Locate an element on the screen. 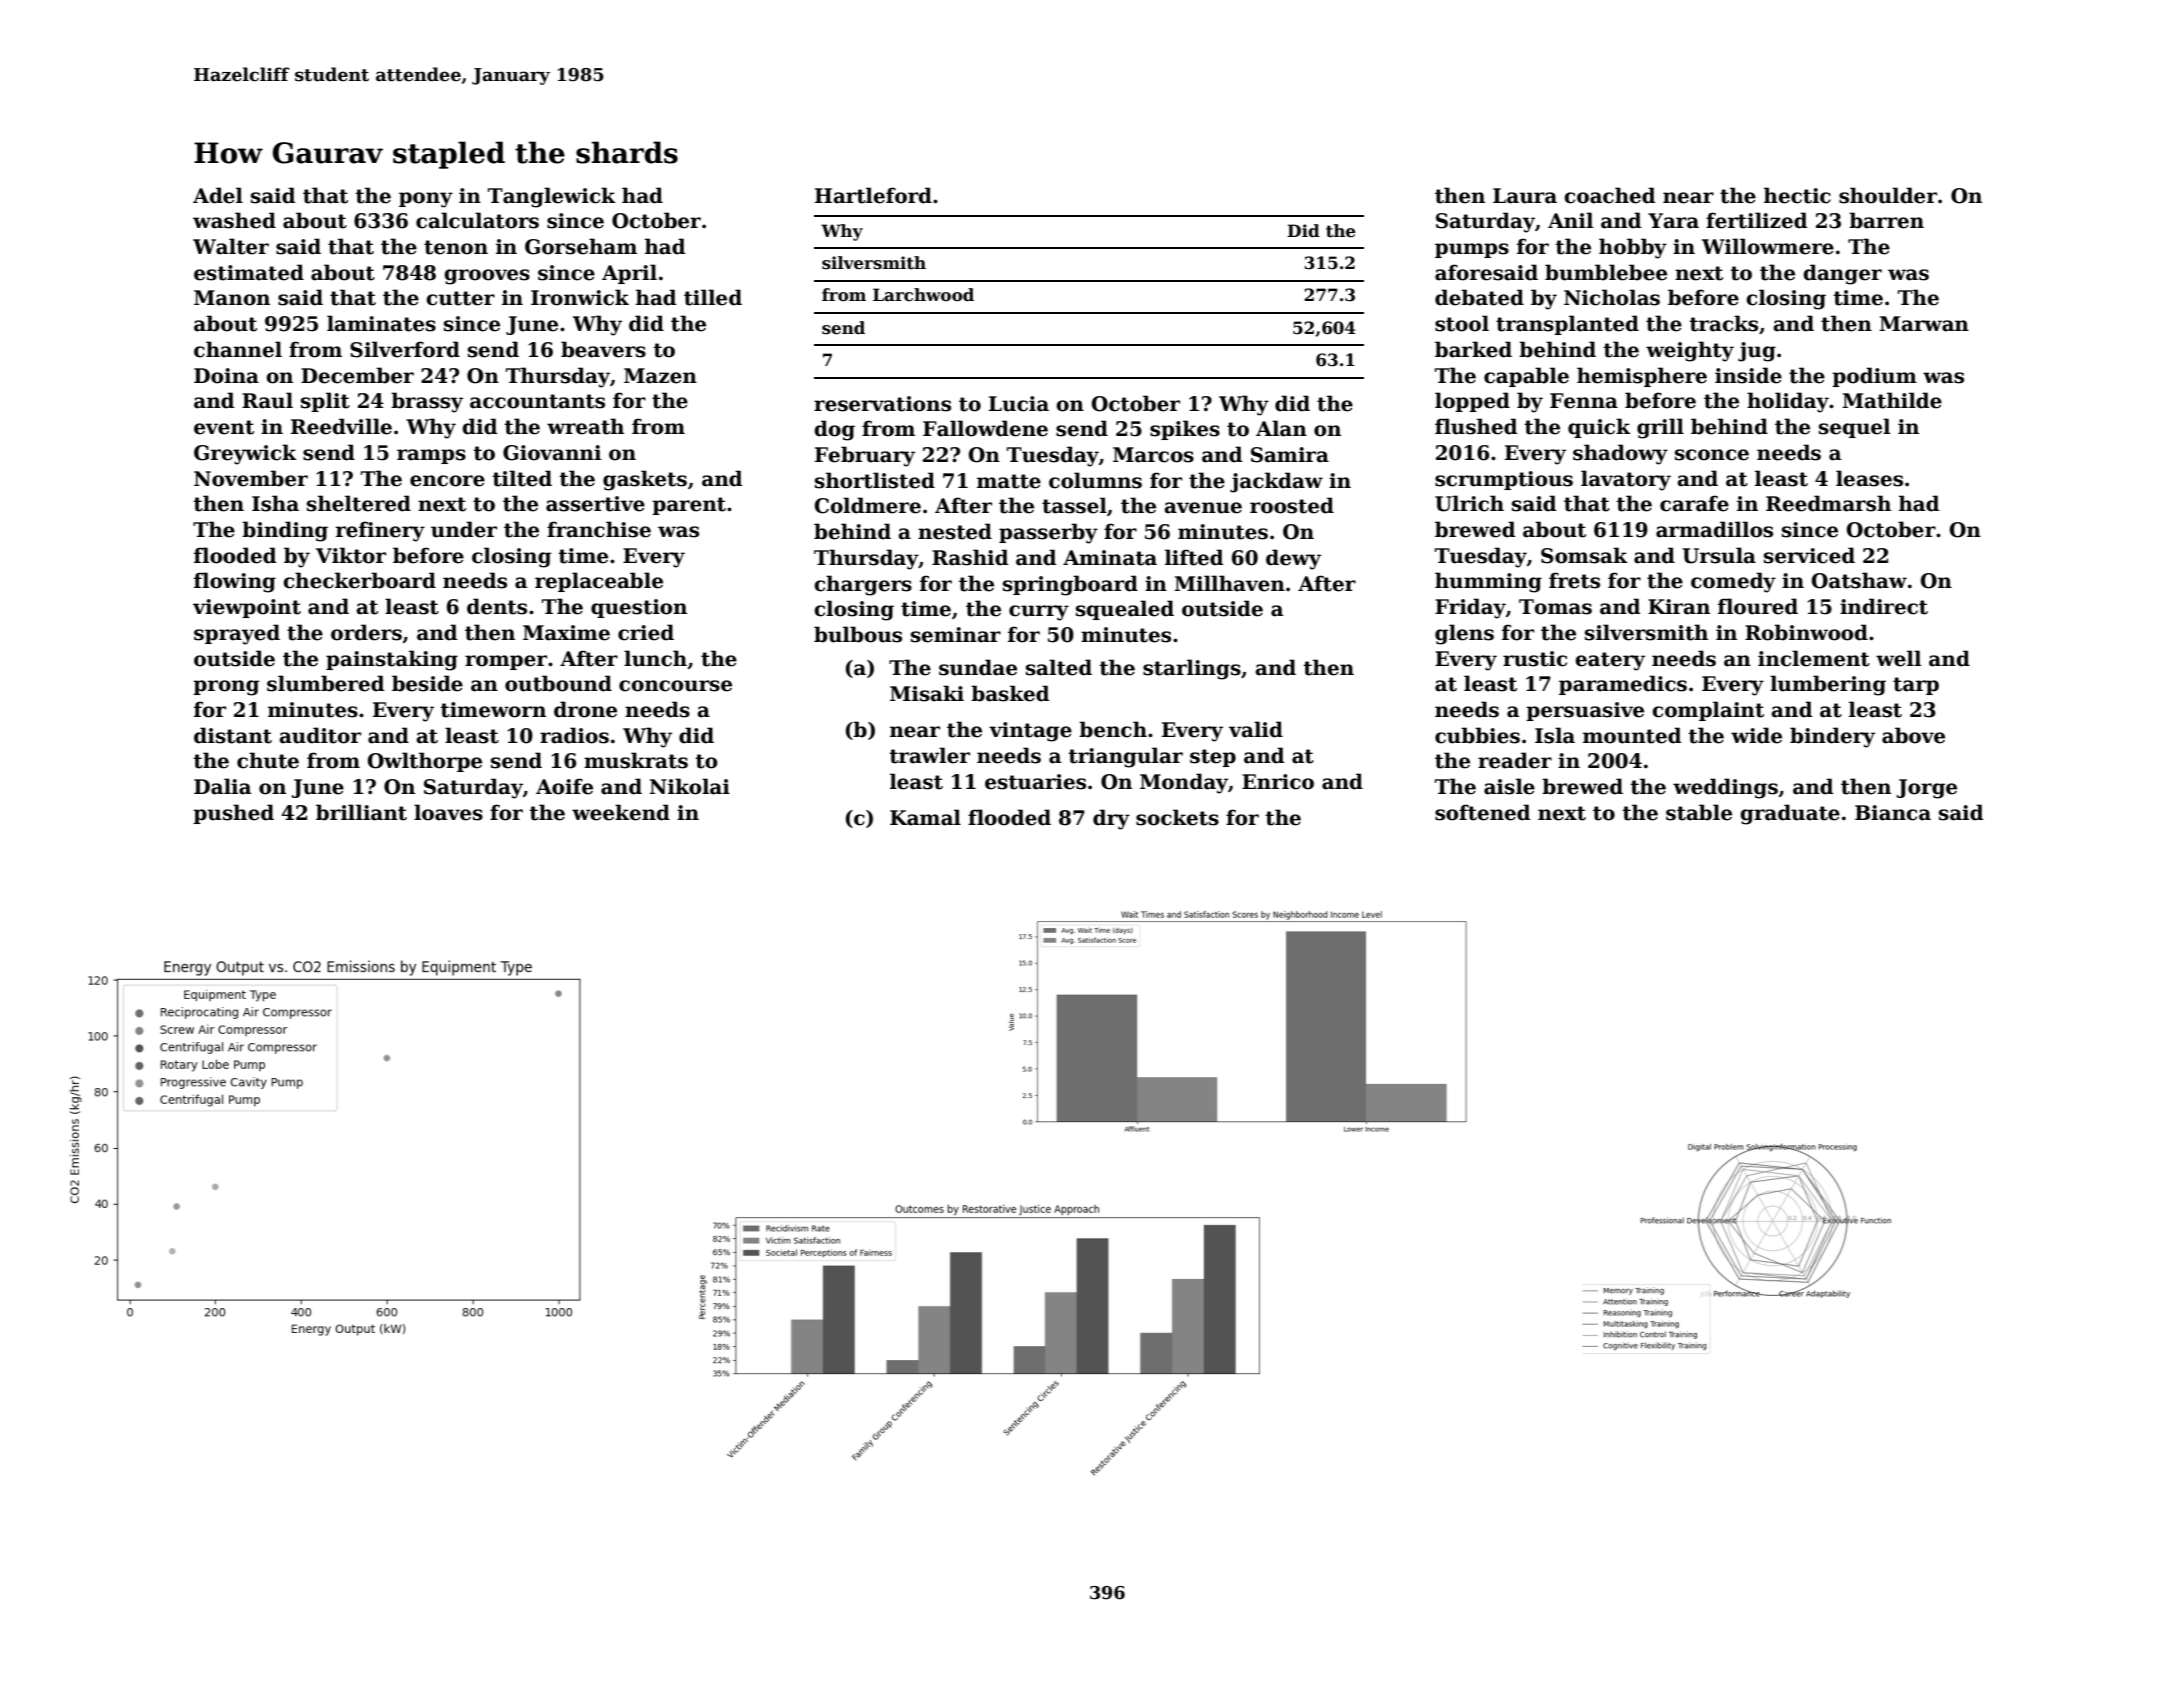 The height and width of the screenshot is (1683, 2178). Doina is located at coordinates (226, 376).
